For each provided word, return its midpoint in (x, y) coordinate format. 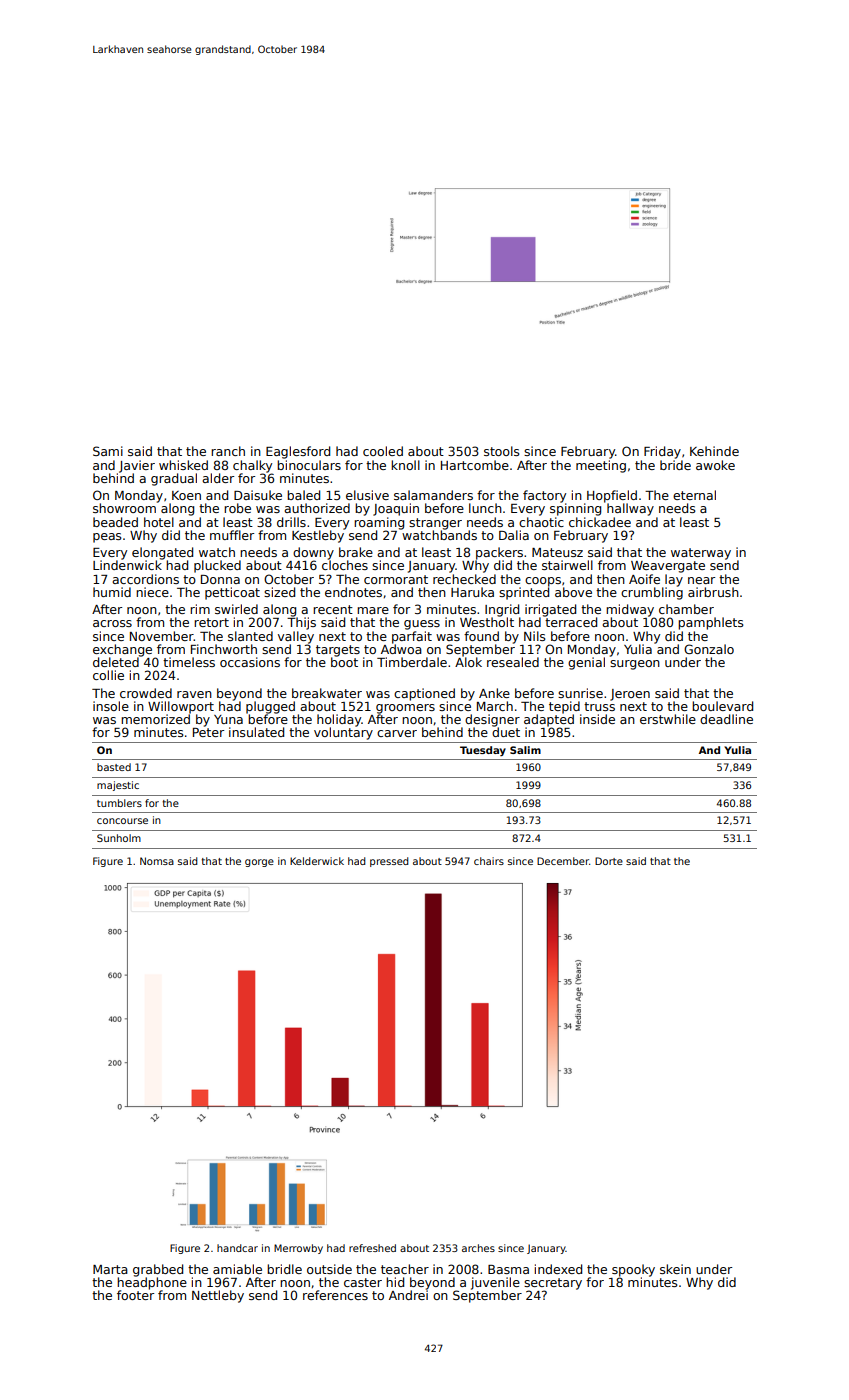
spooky (633, 1270)
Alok (468, 662)
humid (112, 592)
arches (478, 1248)
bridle (284, 1269)
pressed (389, 862)
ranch (228, 451)
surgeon (635, 665)
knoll (405, 465)
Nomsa (157, 861)
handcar (237, 1248)
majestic (118, 786)
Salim (525, 750)
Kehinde (714, 451)
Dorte (609, 861)
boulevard (722, 706)
